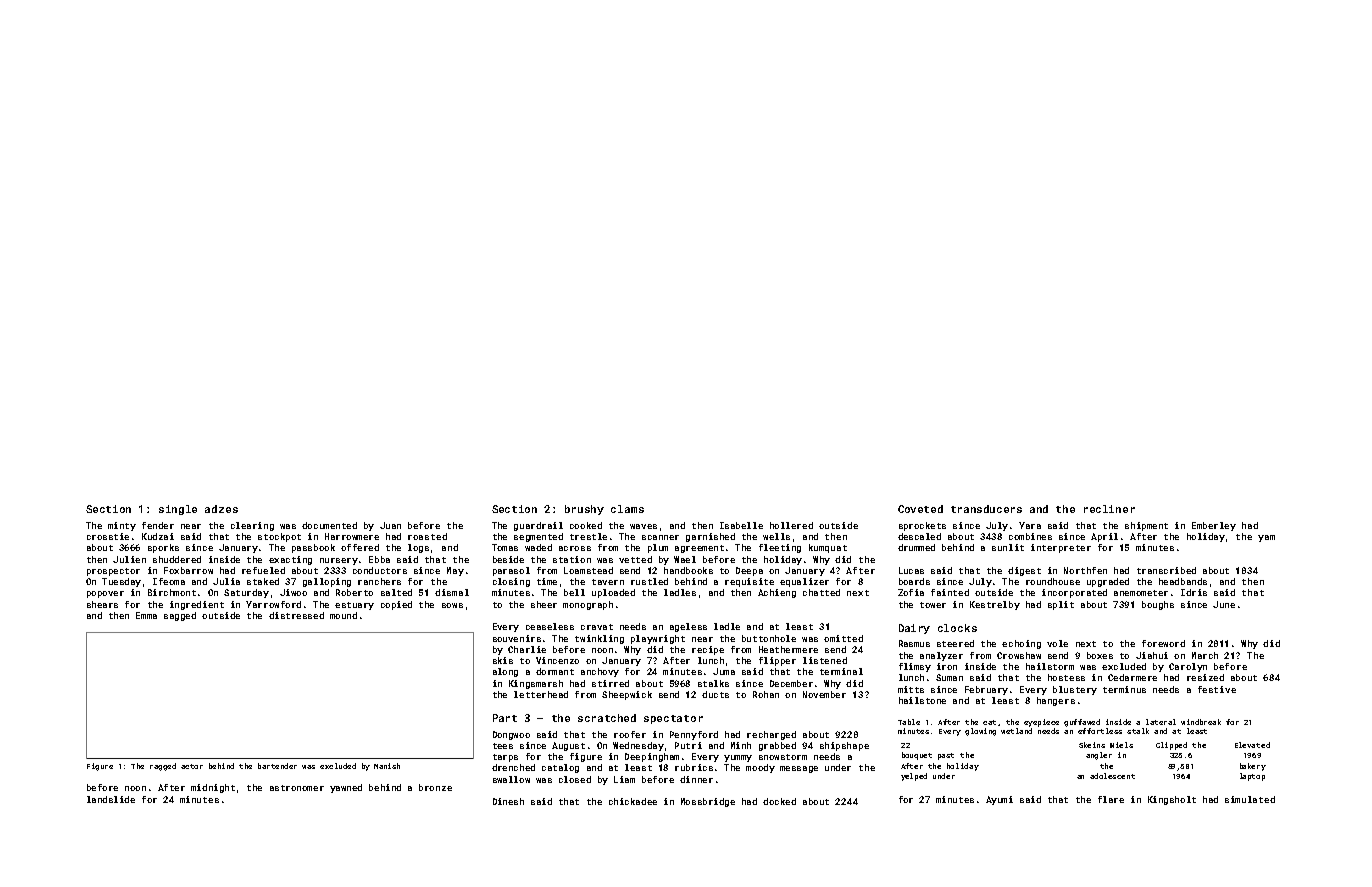 The image size is (1372, 887). I want to click on staked, so click(263, 581).
